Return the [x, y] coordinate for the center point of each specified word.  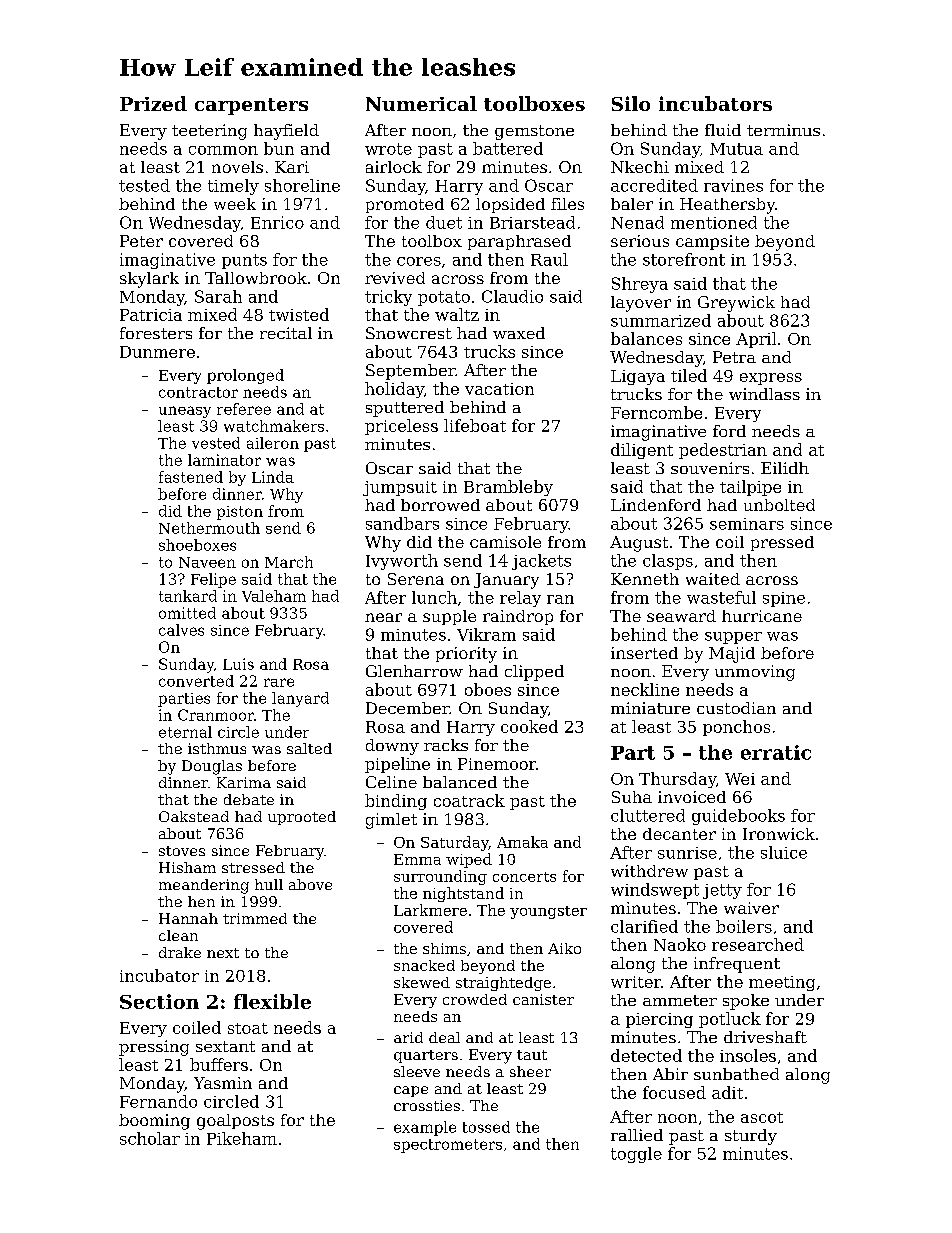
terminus [783, 130]
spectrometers [448, 1146]
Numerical [421, 103]
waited [713, 579]
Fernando [158, 1101]
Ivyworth [402, 562]
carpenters [251, 106]
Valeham [274, 596]
